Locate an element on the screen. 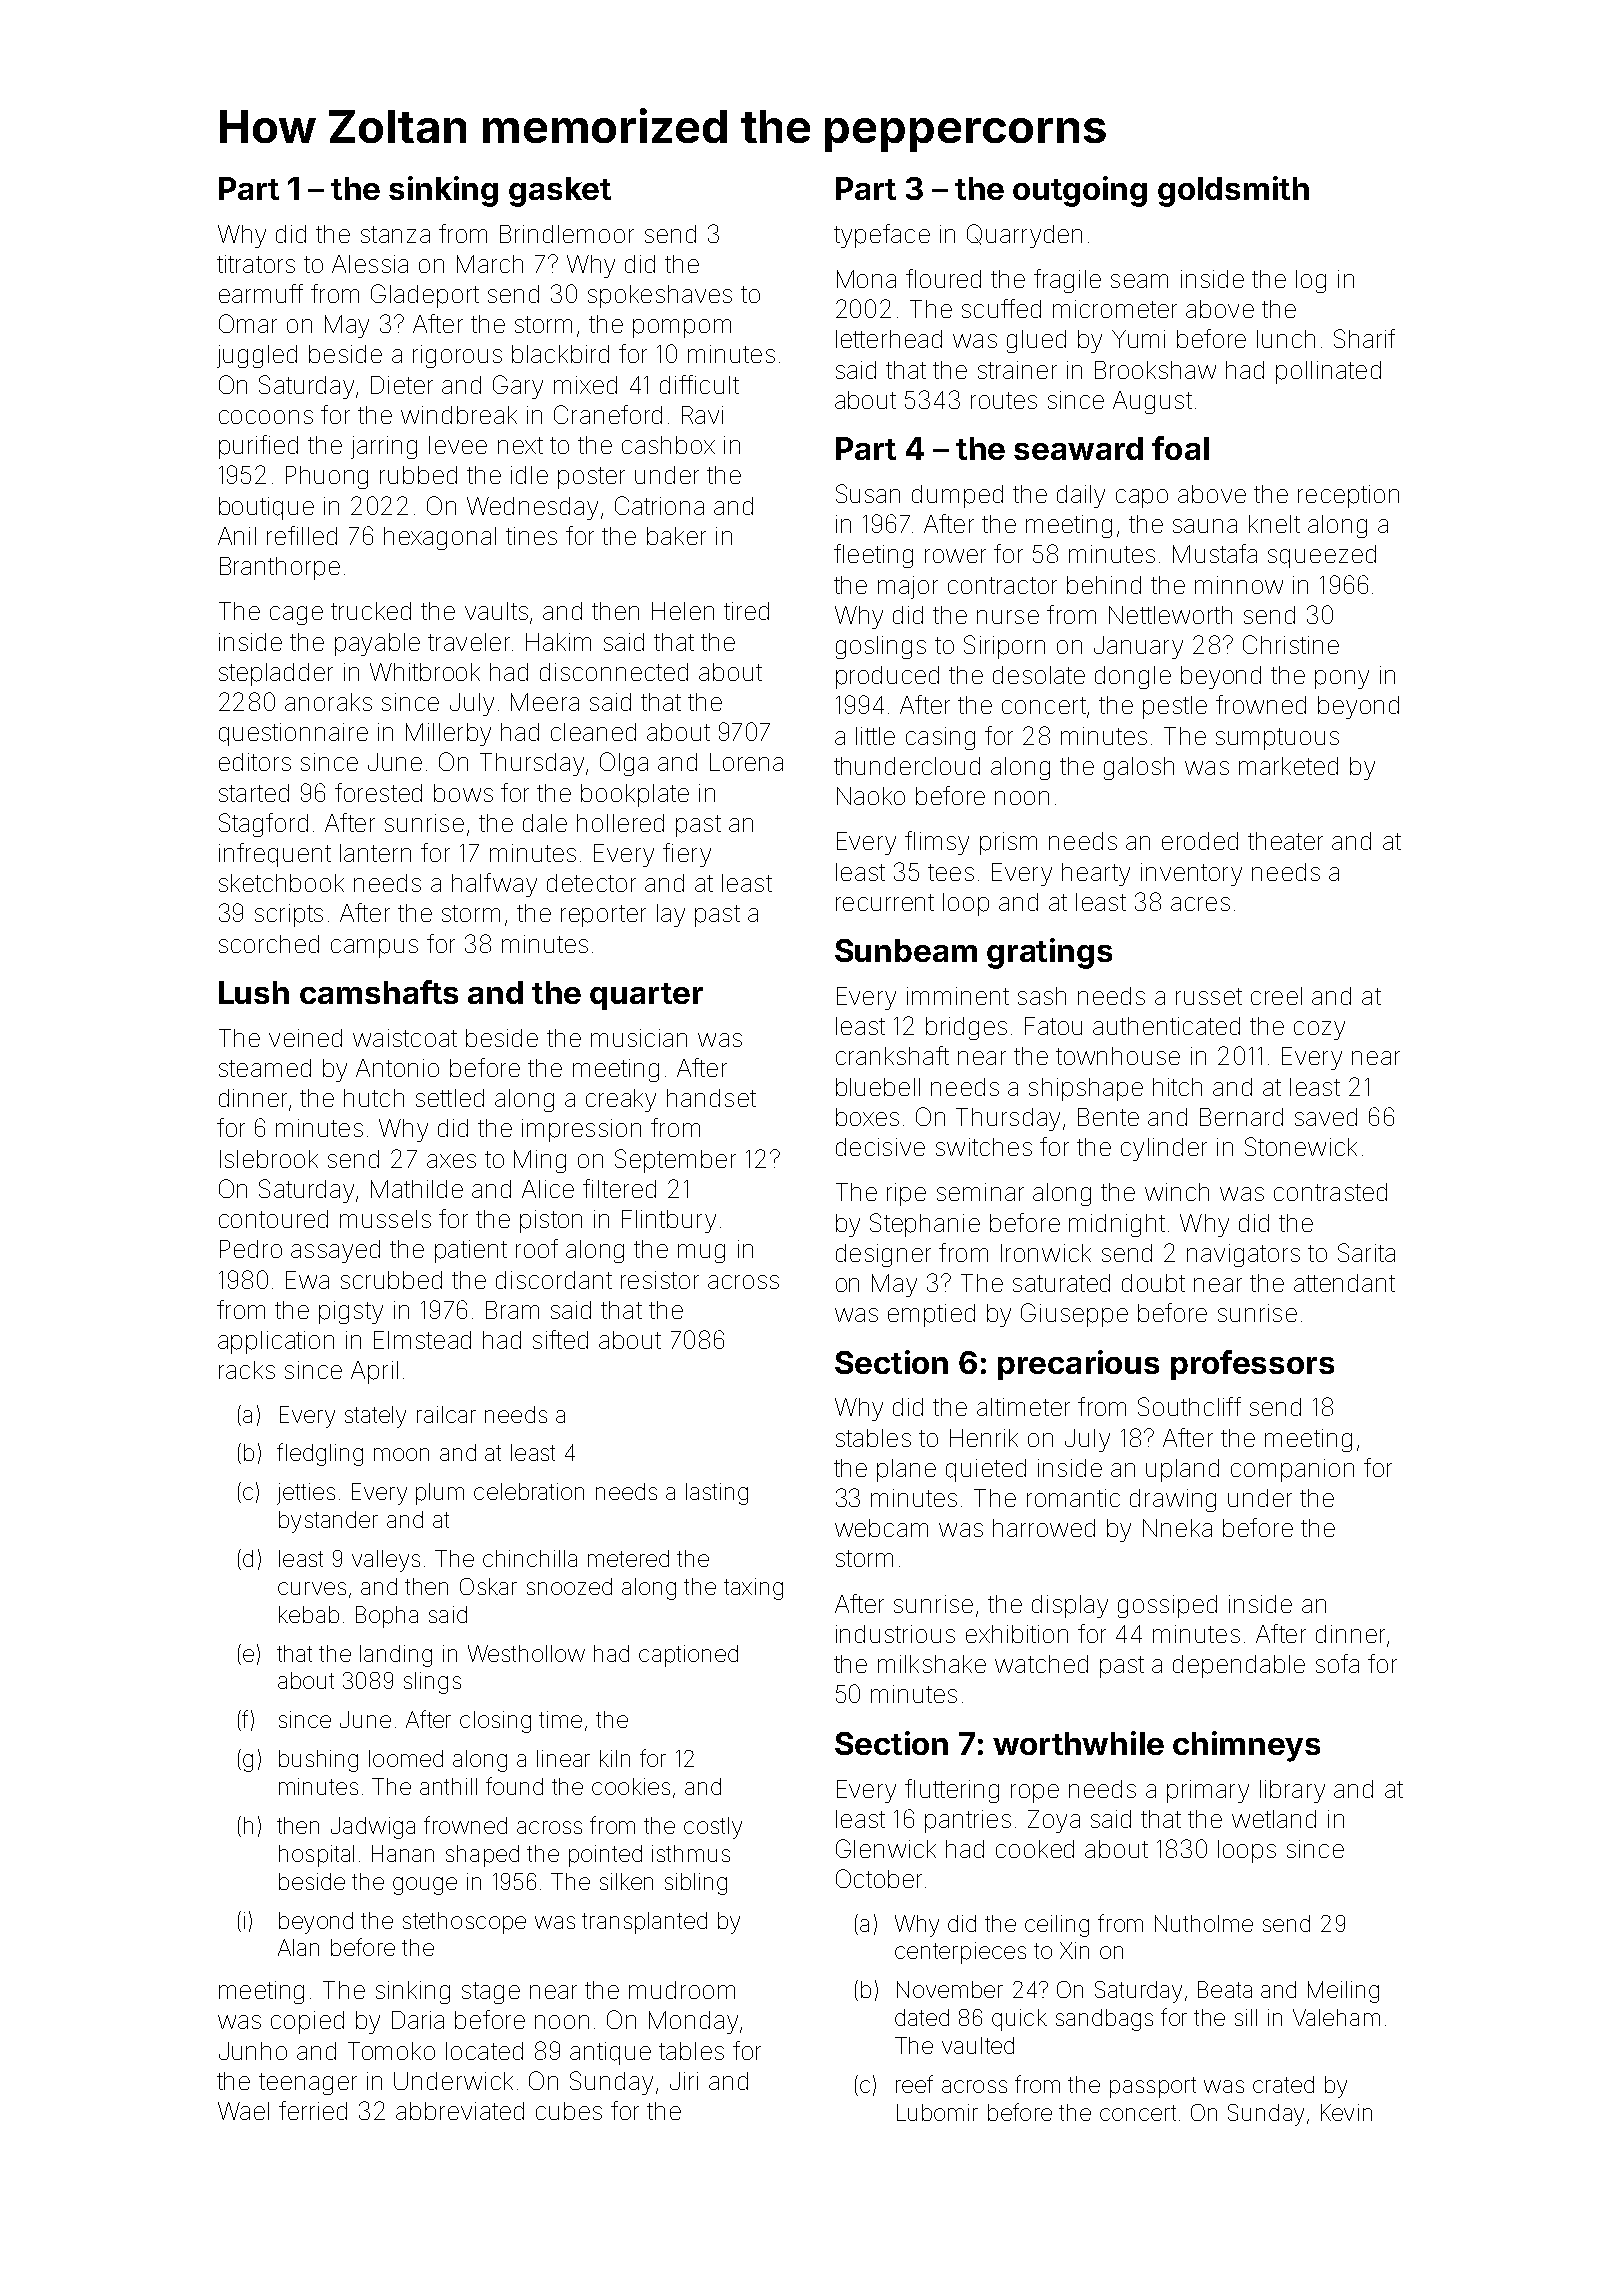  Tomoko is located at coordinates (391, 2051).
